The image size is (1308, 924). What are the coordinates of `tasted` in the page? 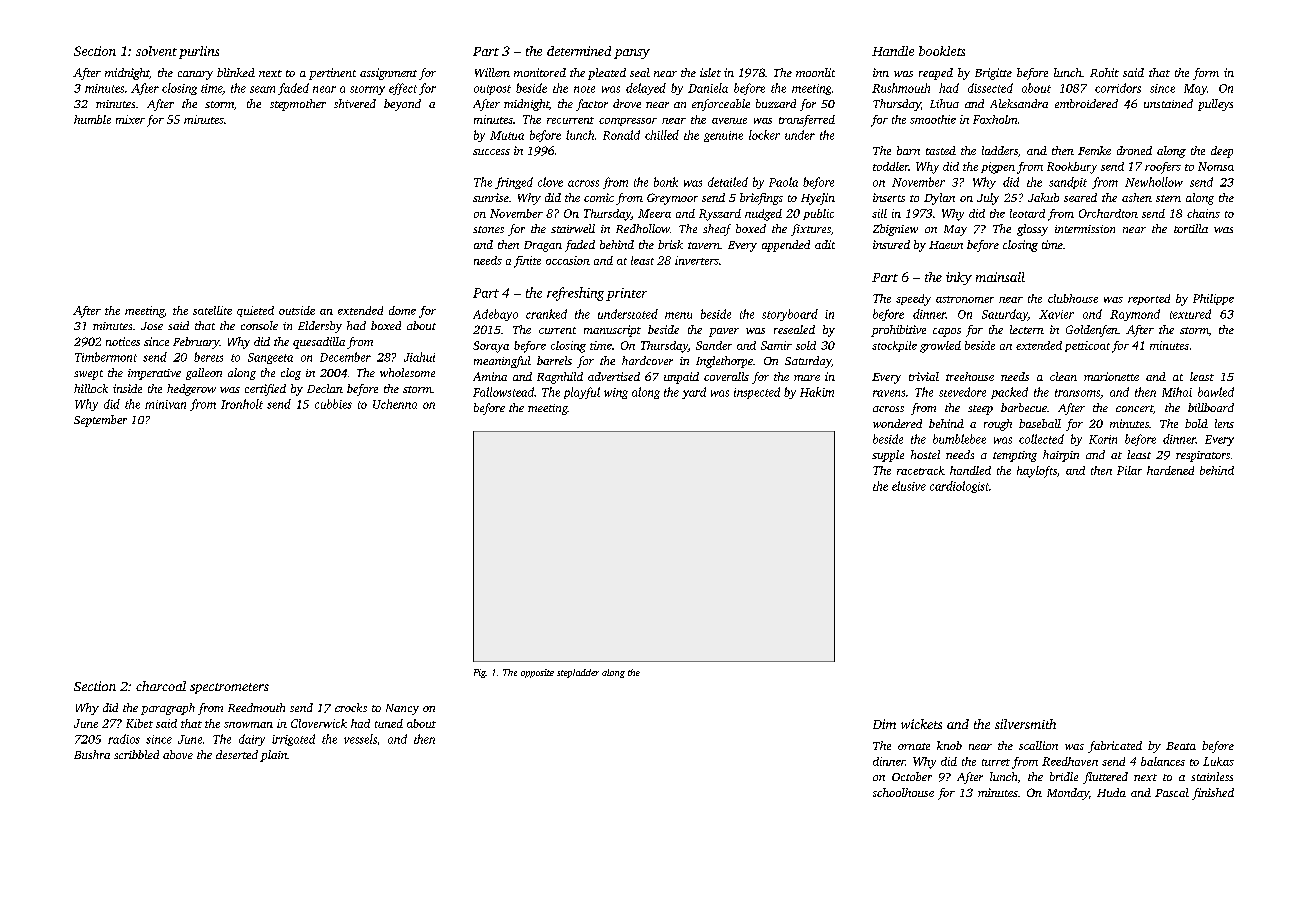 It's located at (941, 150).
